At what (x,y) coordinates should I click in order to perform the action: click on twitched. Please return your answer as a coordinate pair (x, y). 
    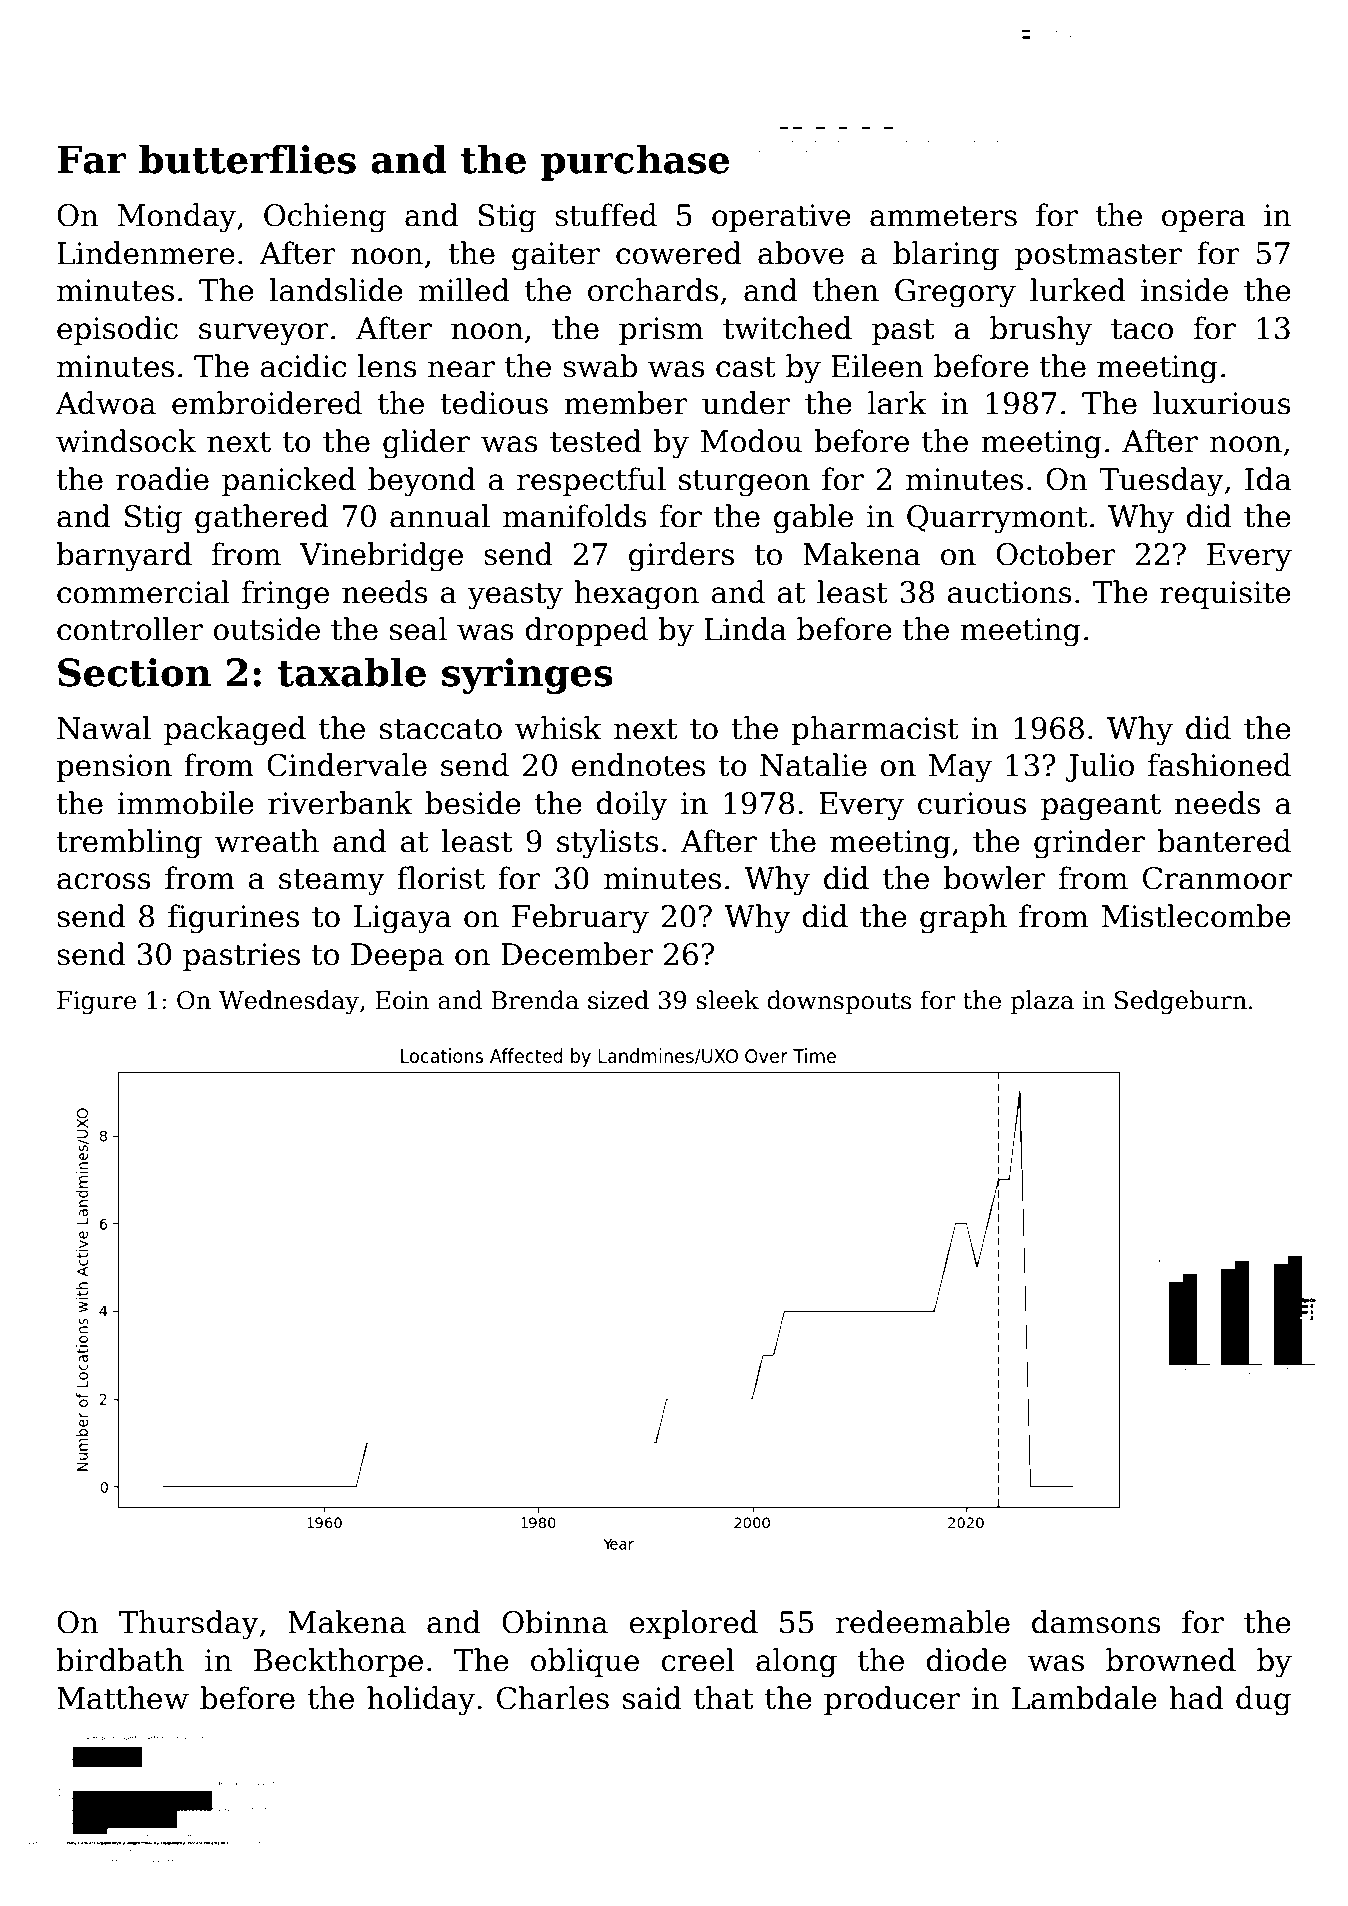
    Looking at the image, I should click on (787, 328).
